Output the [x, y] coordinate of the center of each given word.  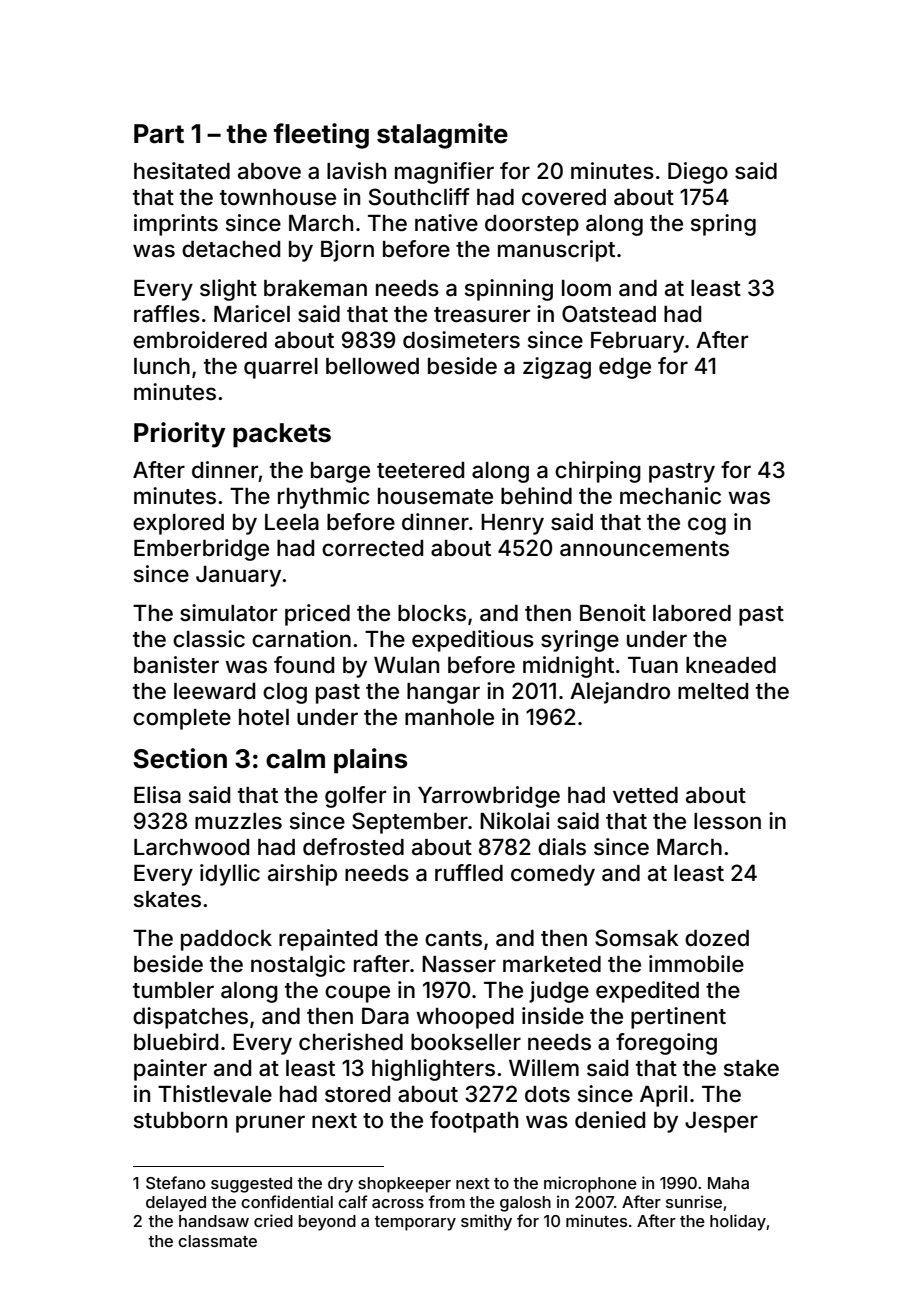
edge [625, 368]
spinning [509, 290]
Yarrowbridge [489, 797]
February [637, 342]
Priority [180, 435]
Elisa [157, 795]
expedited [647, 992]
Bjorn [347, 251]
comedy [553, 875]
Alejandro [620, 693]
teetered [420, 470]
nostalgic [298, 966]
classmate [217, 1241]
